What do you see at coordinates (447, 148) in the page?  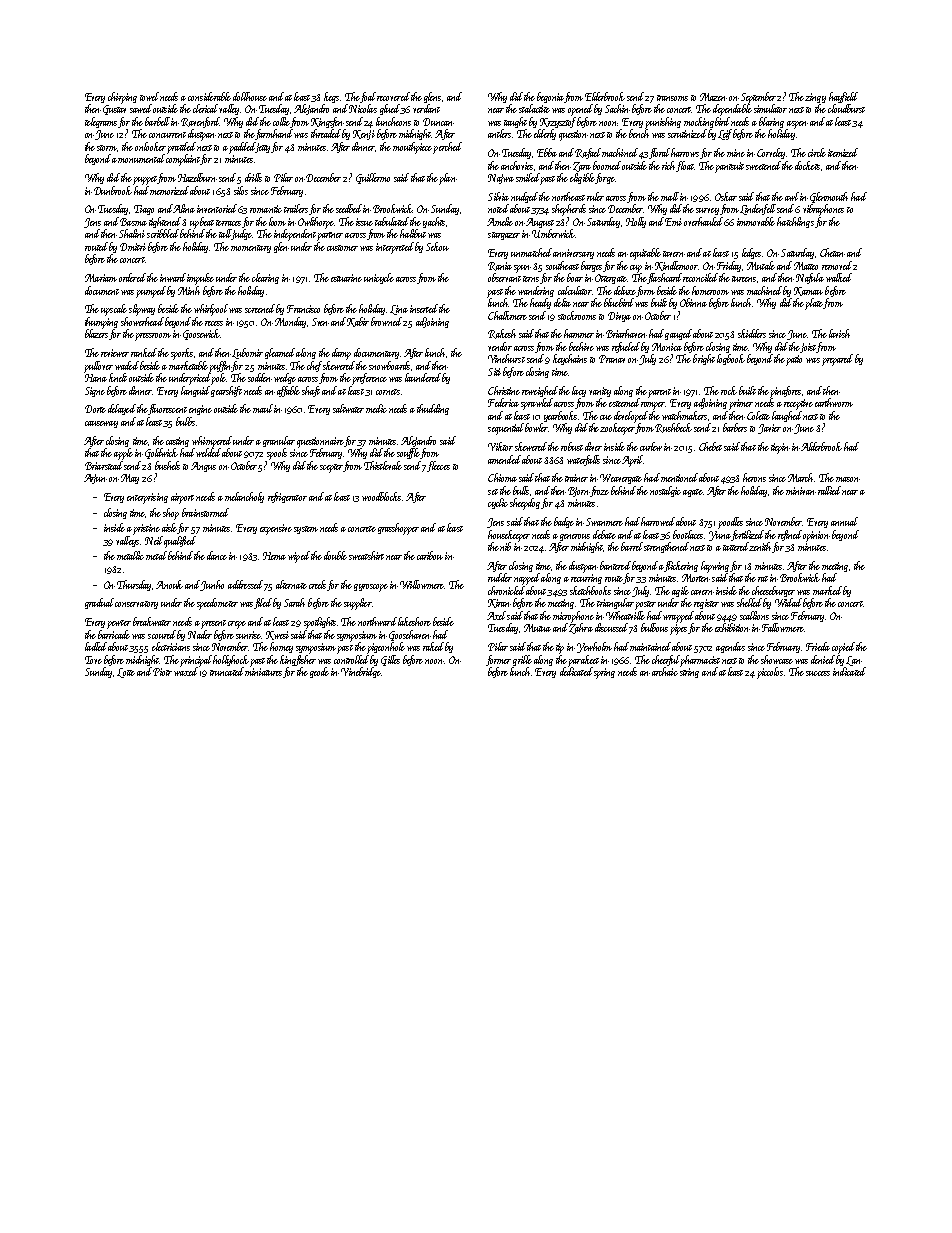 I see `perched` at bounding box center [447, 148].
